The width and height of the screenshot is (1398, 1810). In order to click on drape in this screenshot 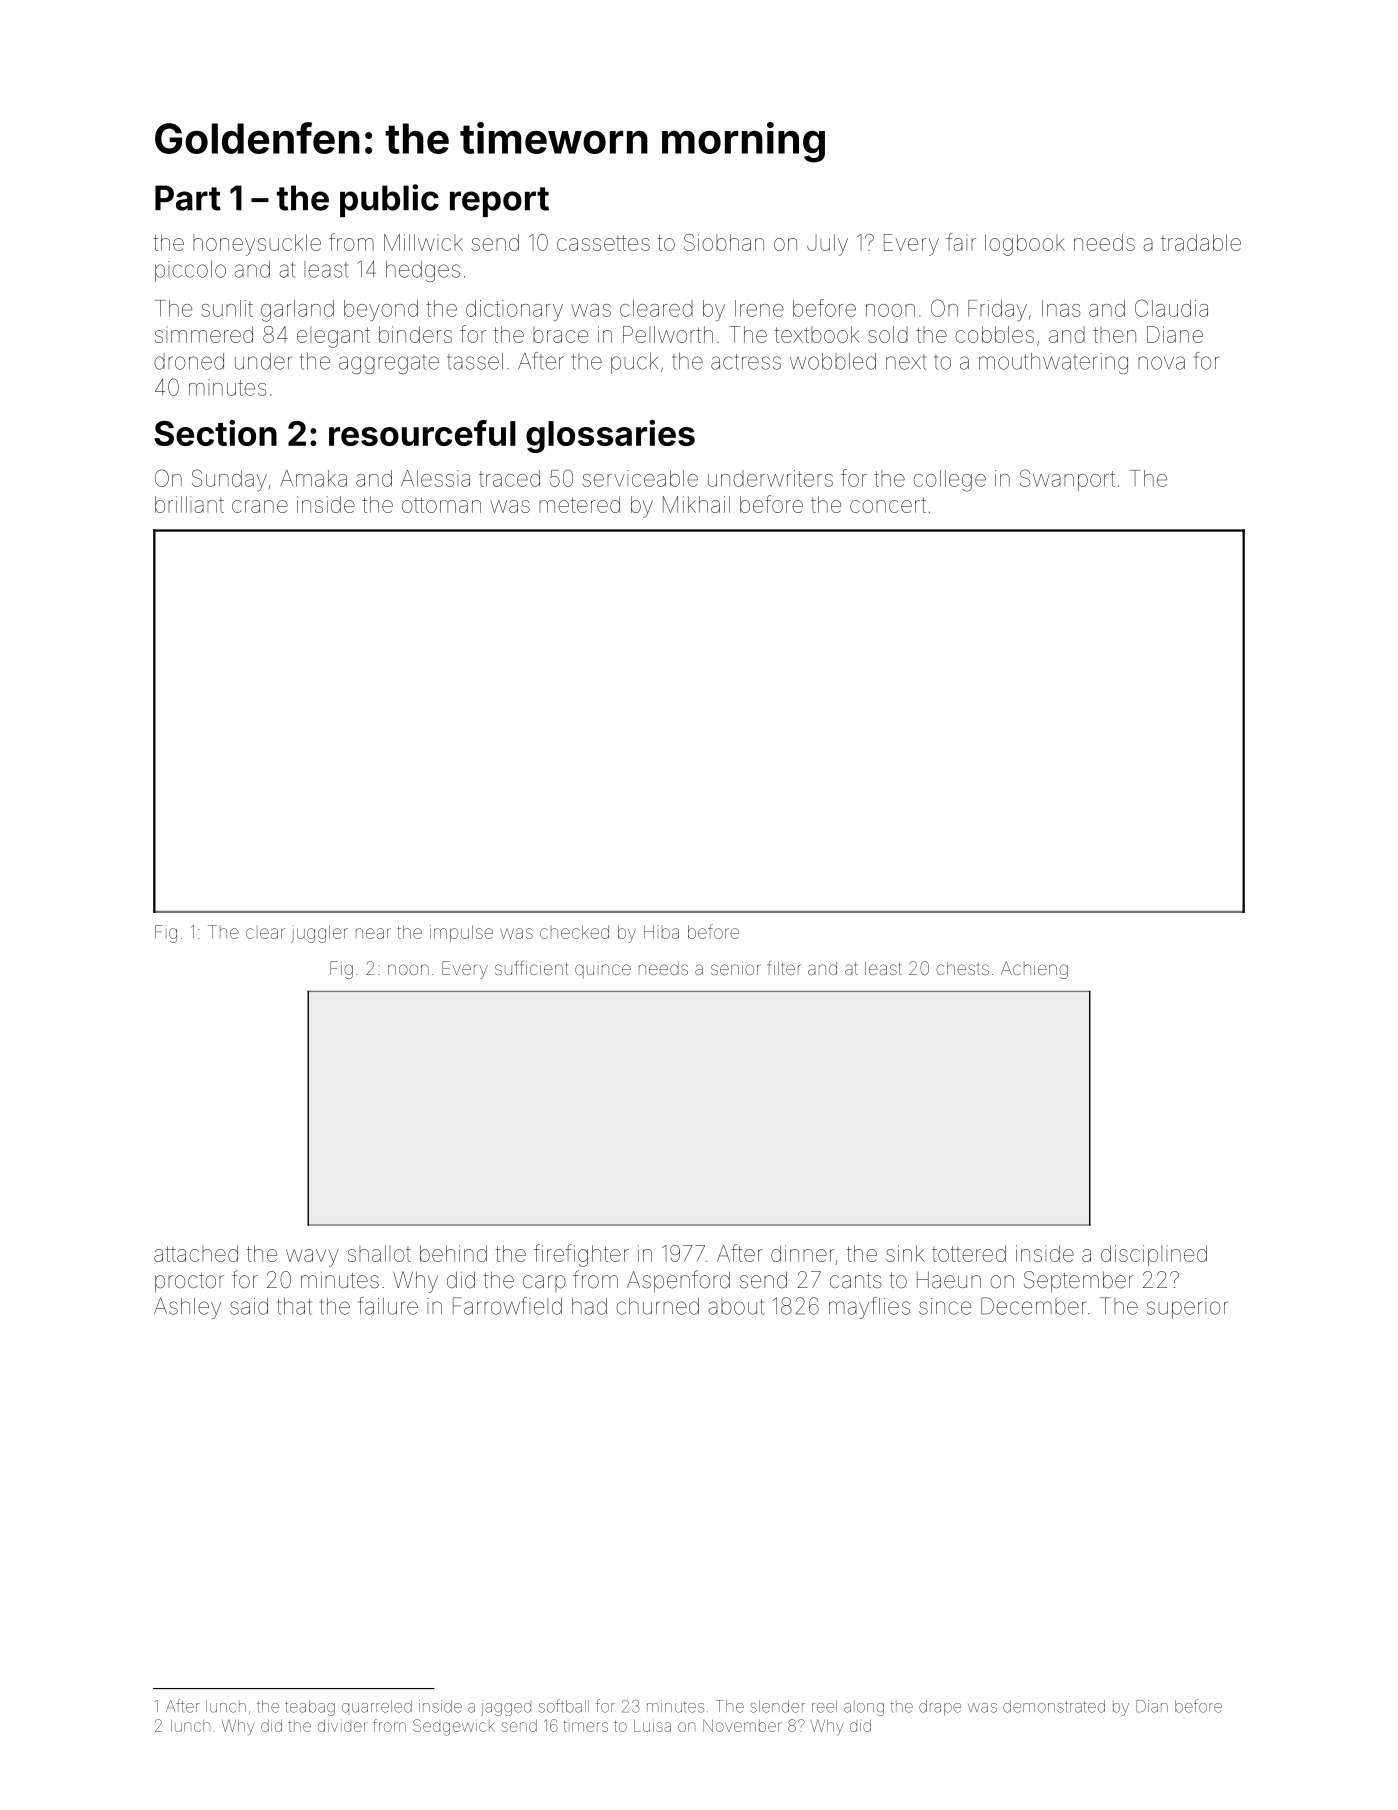, I will do `click(940, 1708)`.
